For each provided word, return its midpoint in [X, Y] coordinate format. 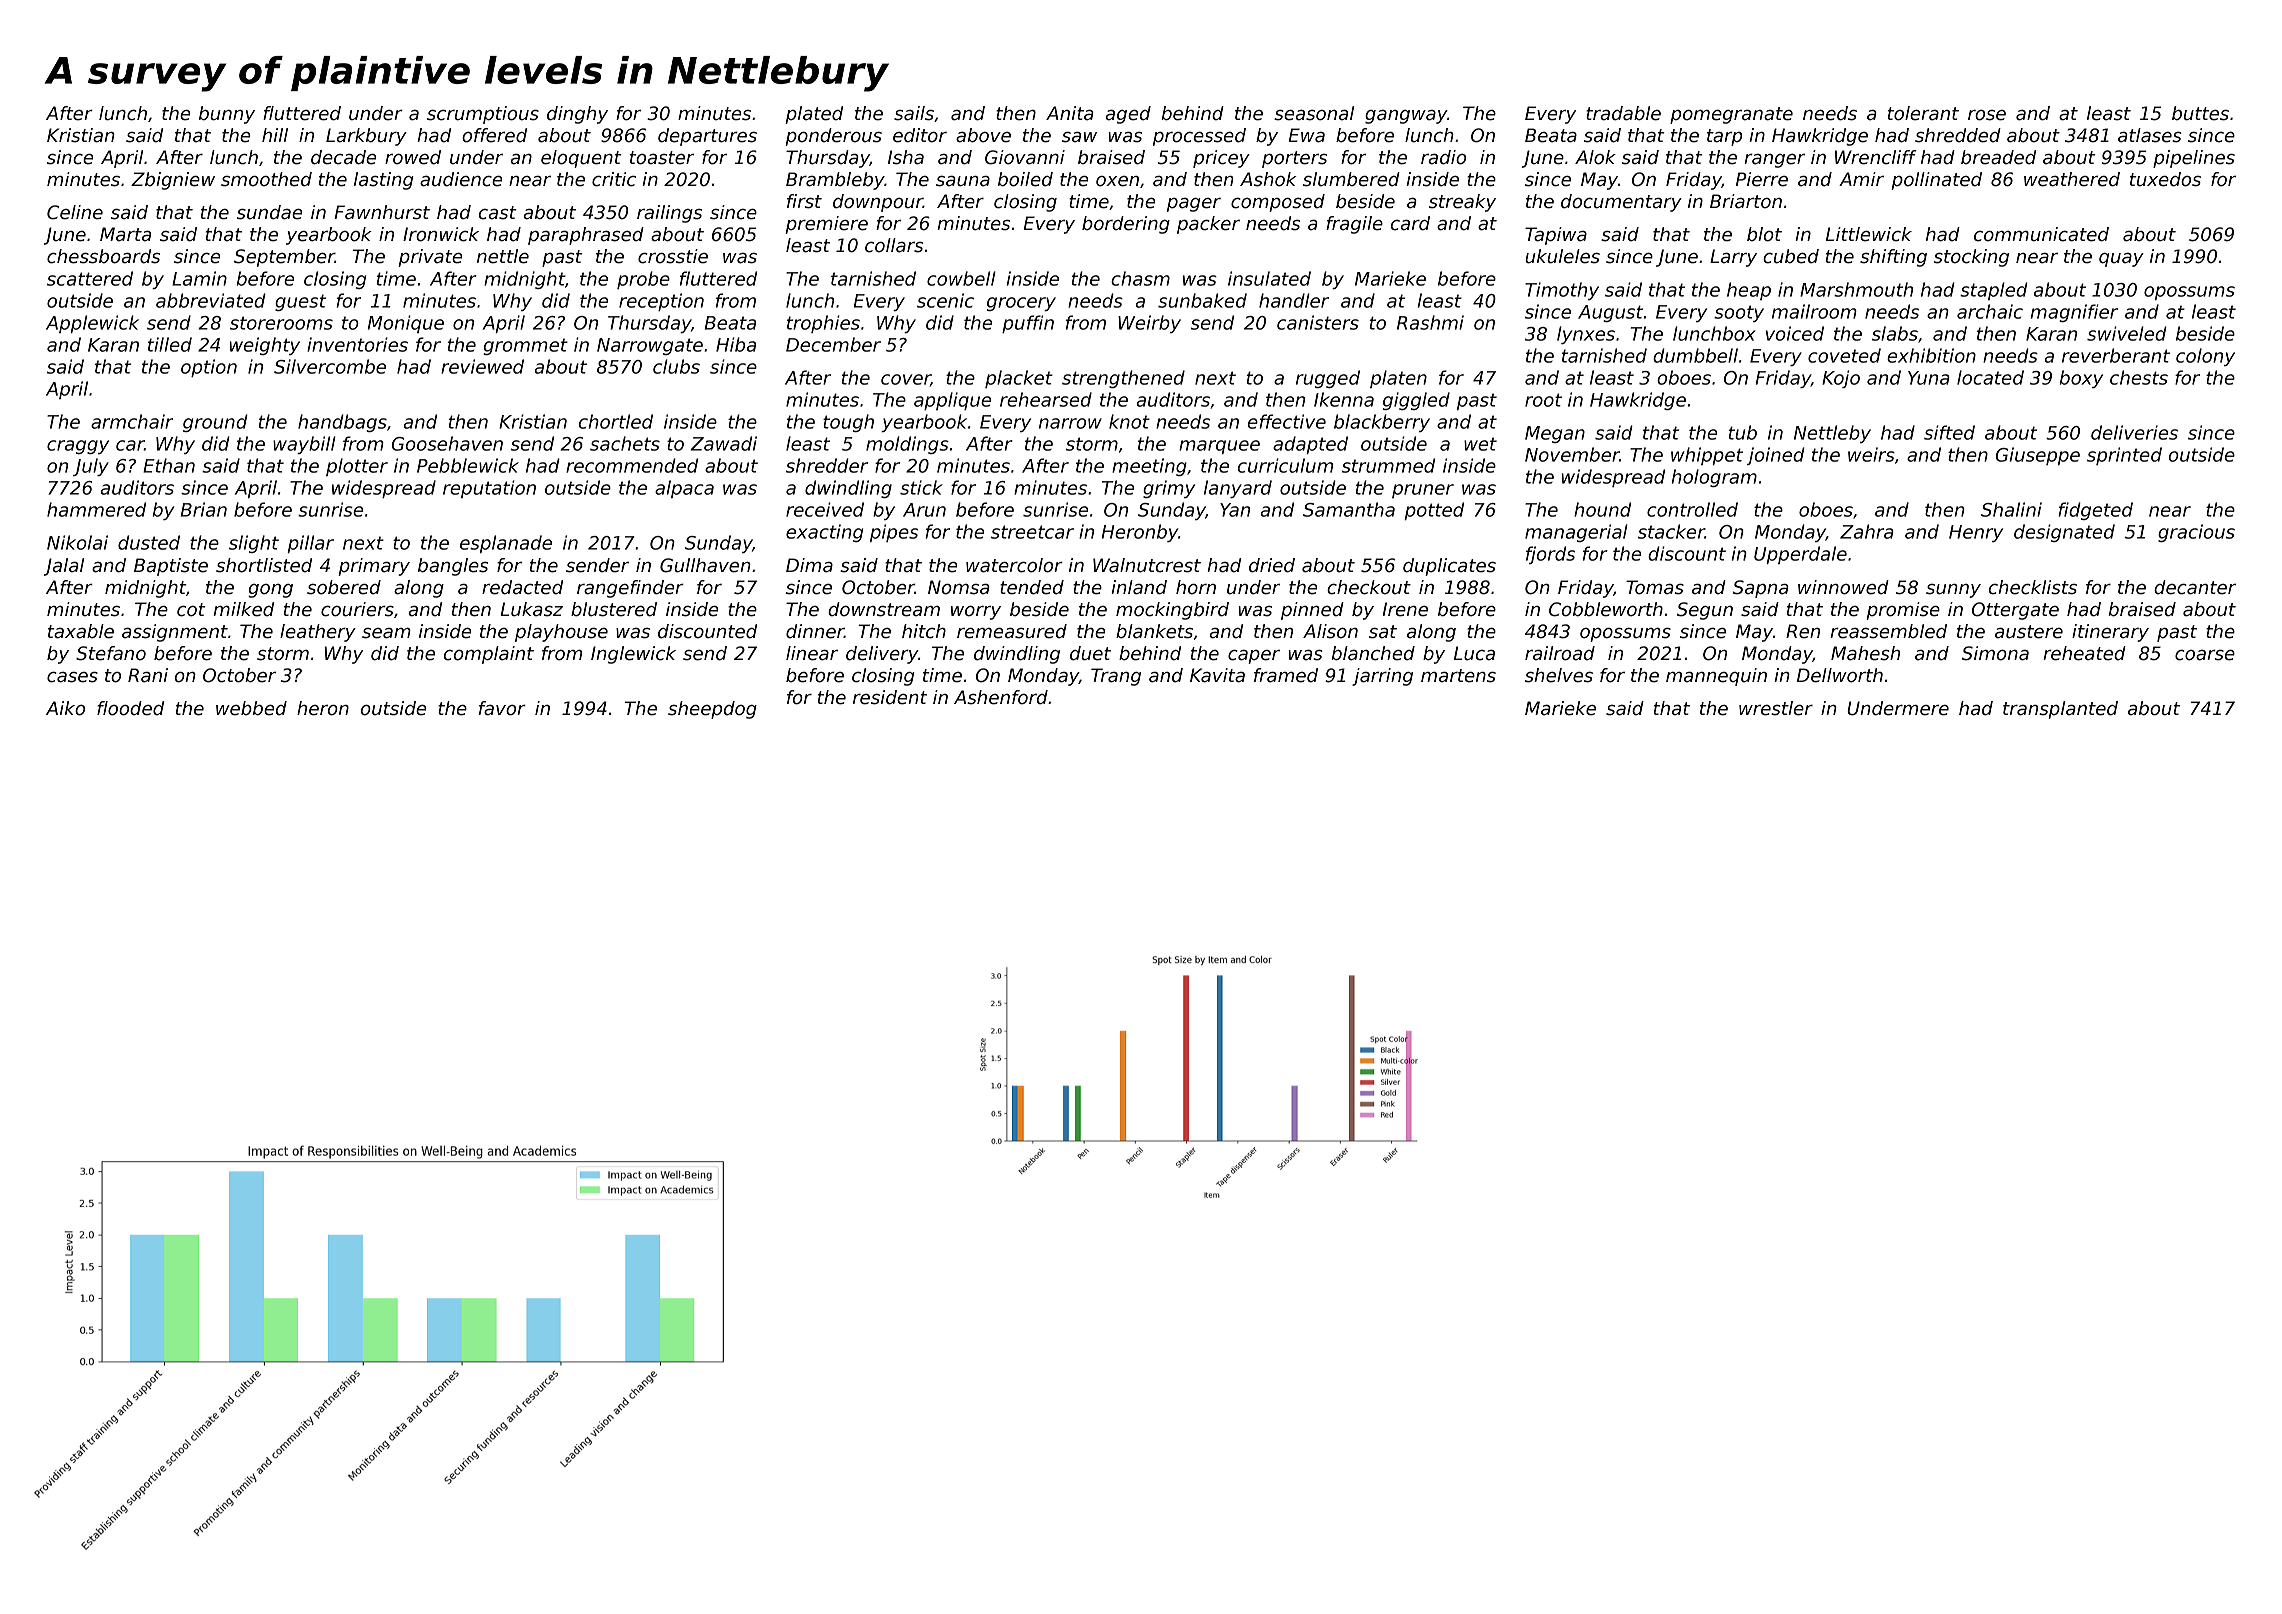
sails [914, 113]
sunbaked [1202, 300]
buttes [2200, 113]
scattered [90, 278]
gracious [2196, 533]
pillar [310, 544]
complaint [489, 655]
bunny [227, 115]
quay [2121, 260]
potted [1434, 511]
